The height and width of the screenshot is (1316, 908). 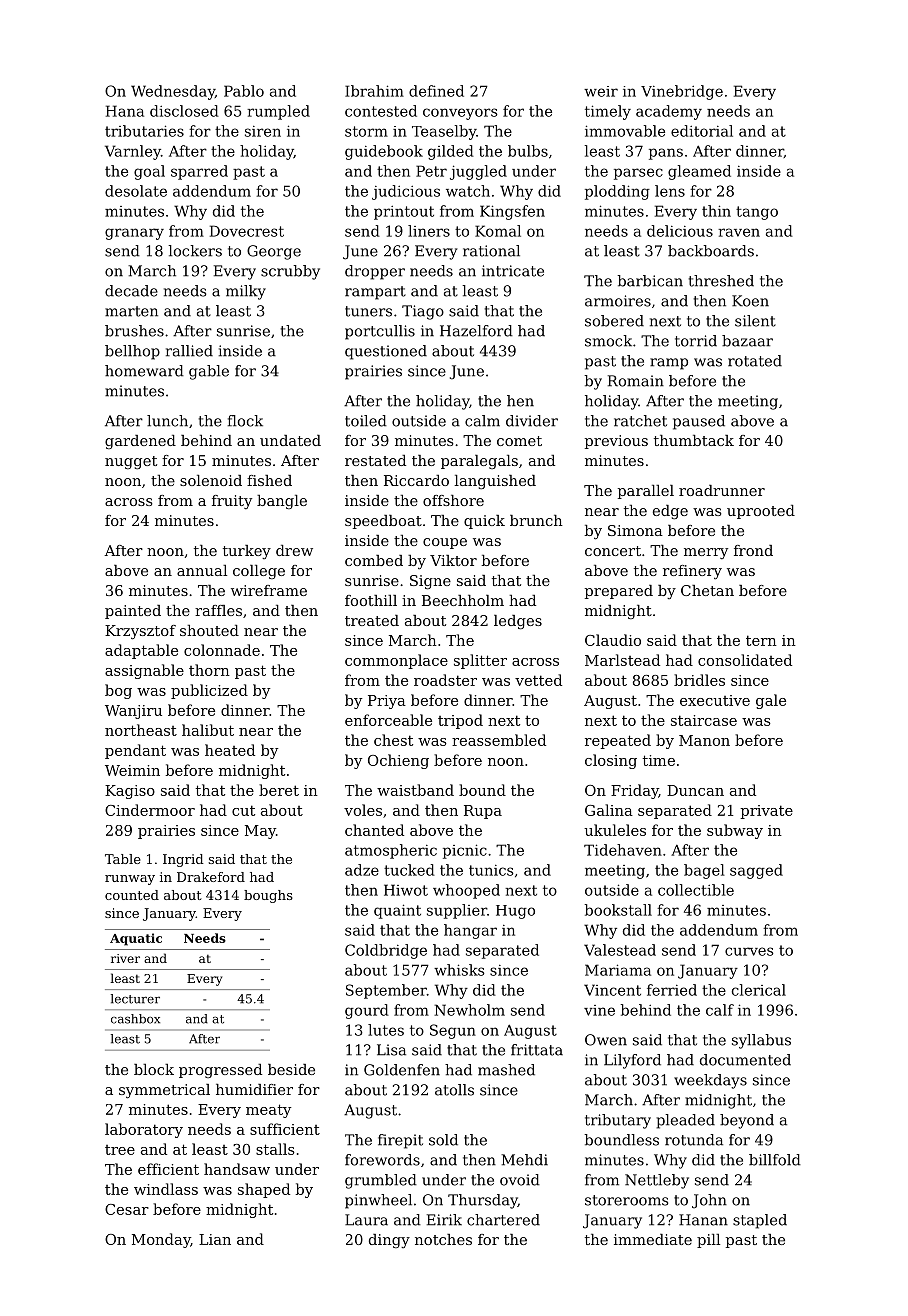 I want to click on Manon, so click(x=704, y=740).
